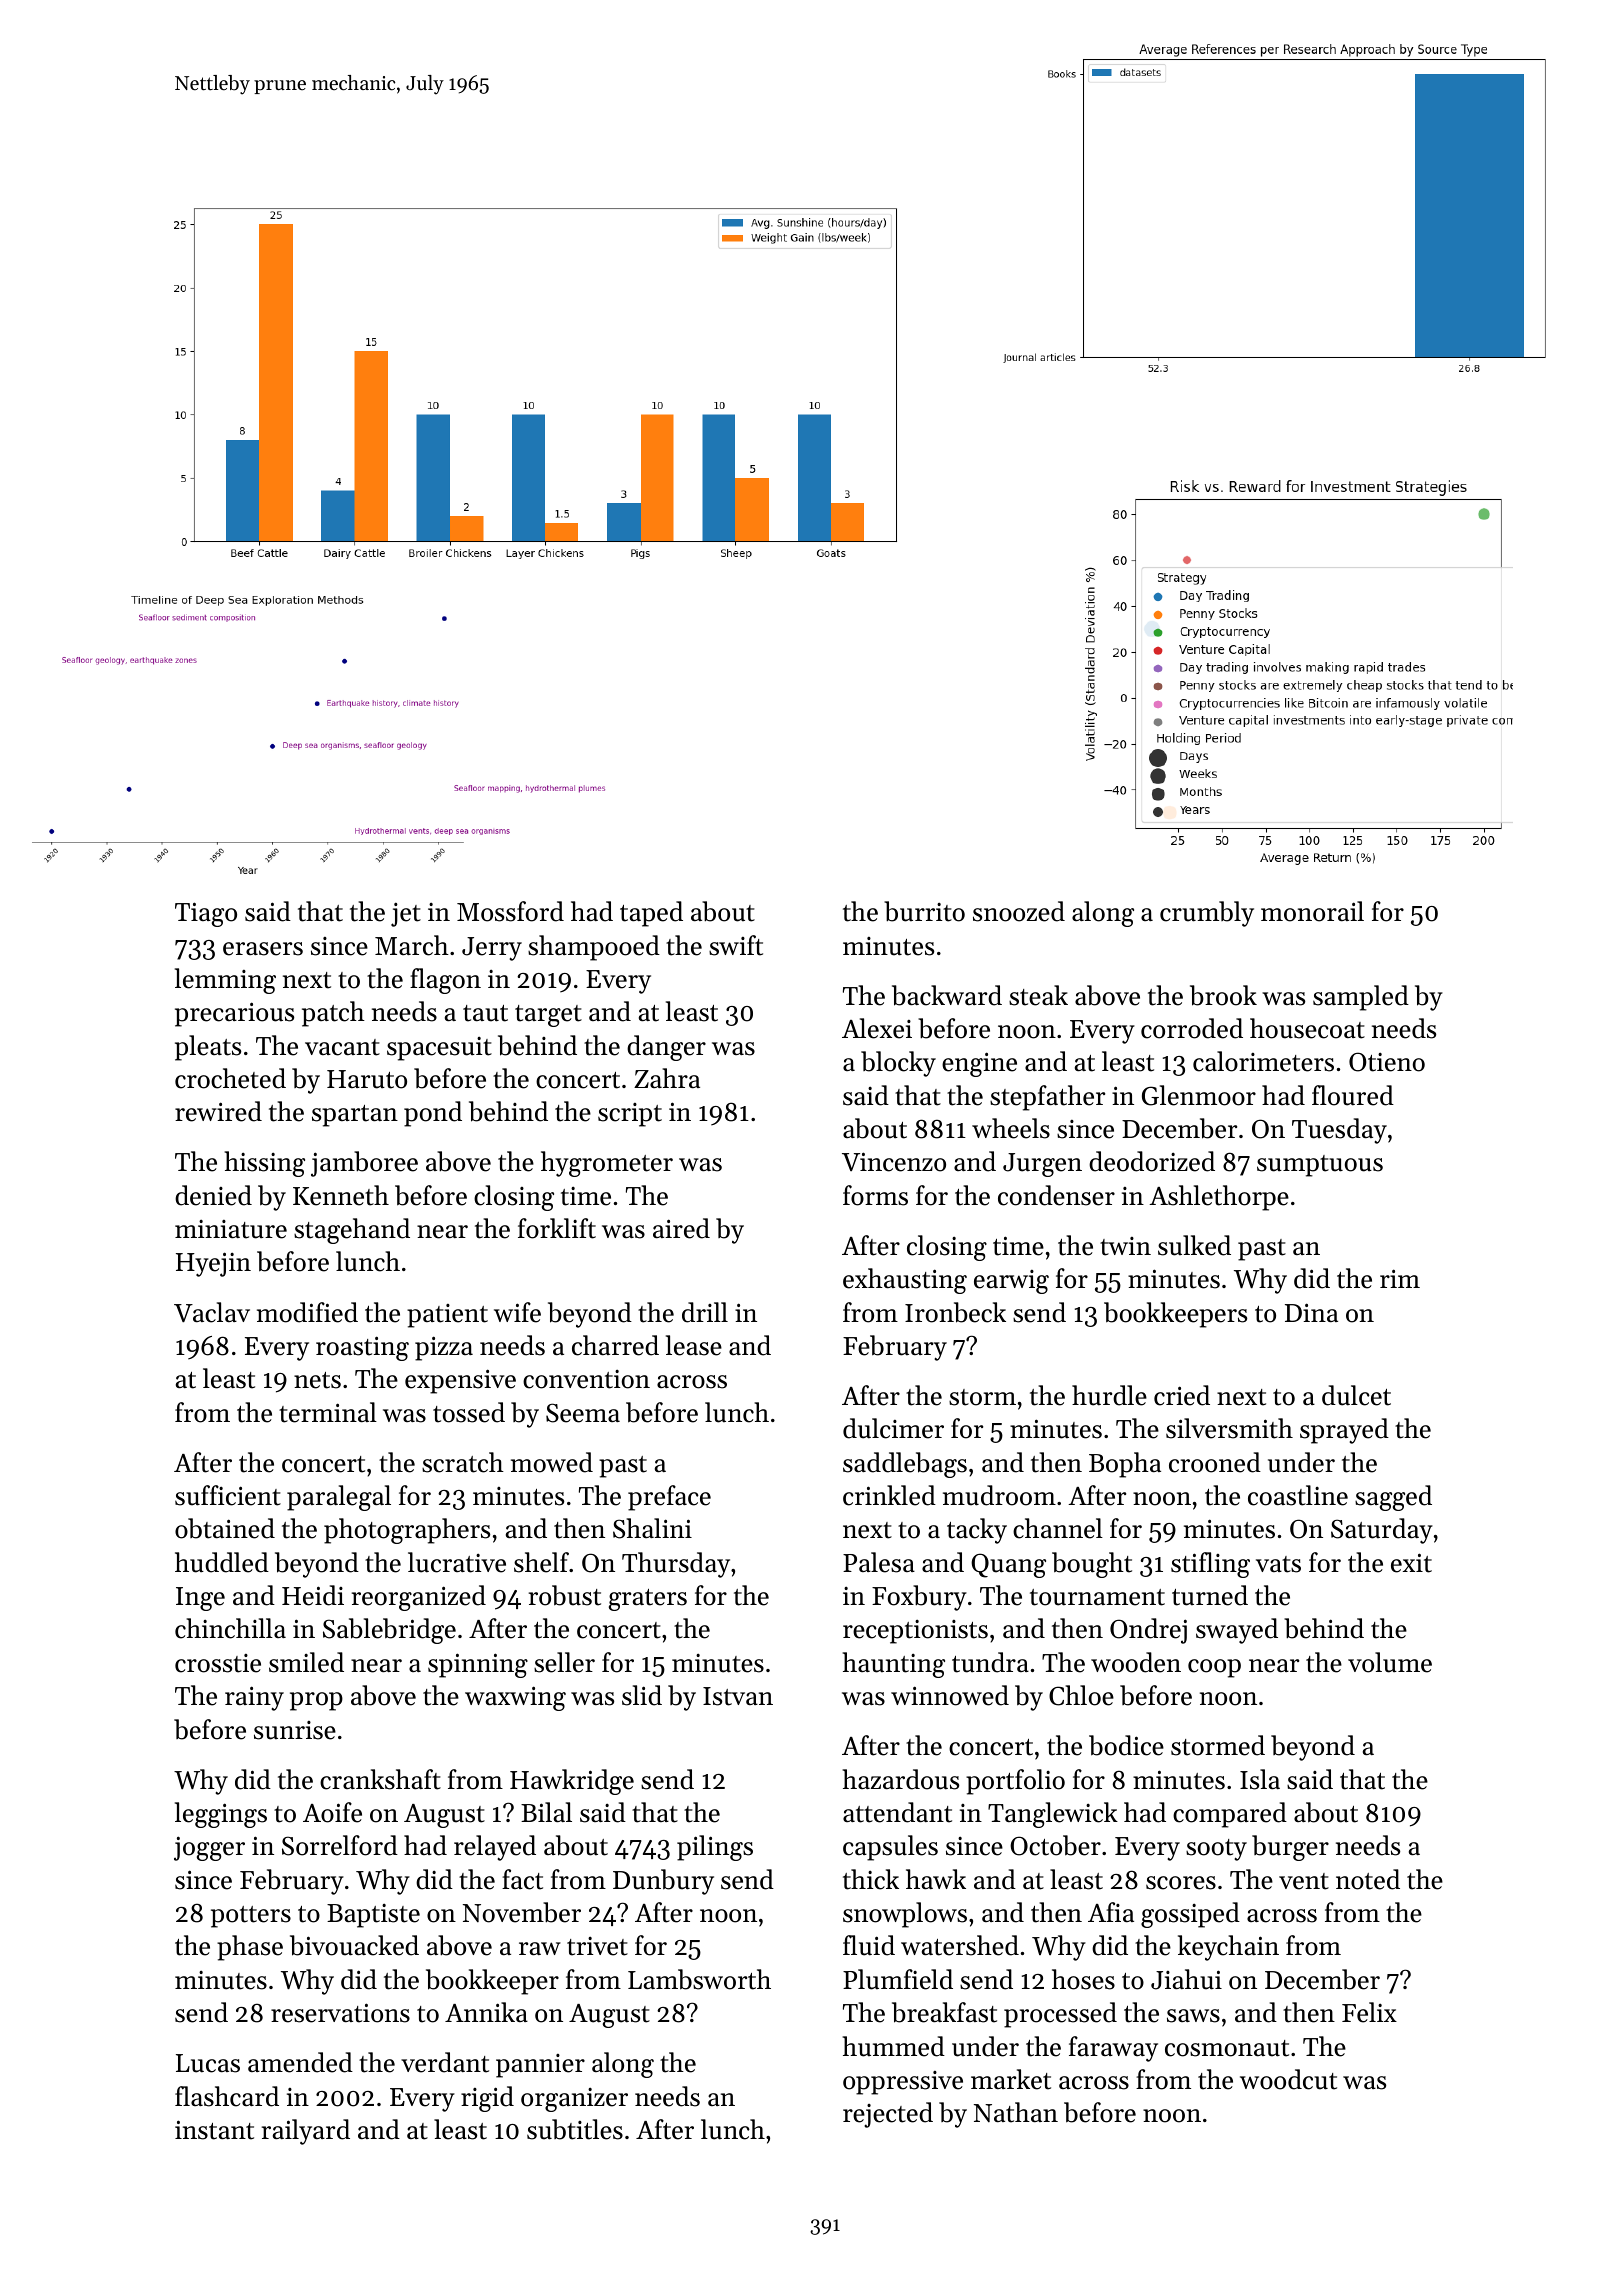 The width and height of the screenshot is (1620, 2292). Describe the element at coordinates (354, 1945) in the screenshot. I see `bivouacked` at that location.
